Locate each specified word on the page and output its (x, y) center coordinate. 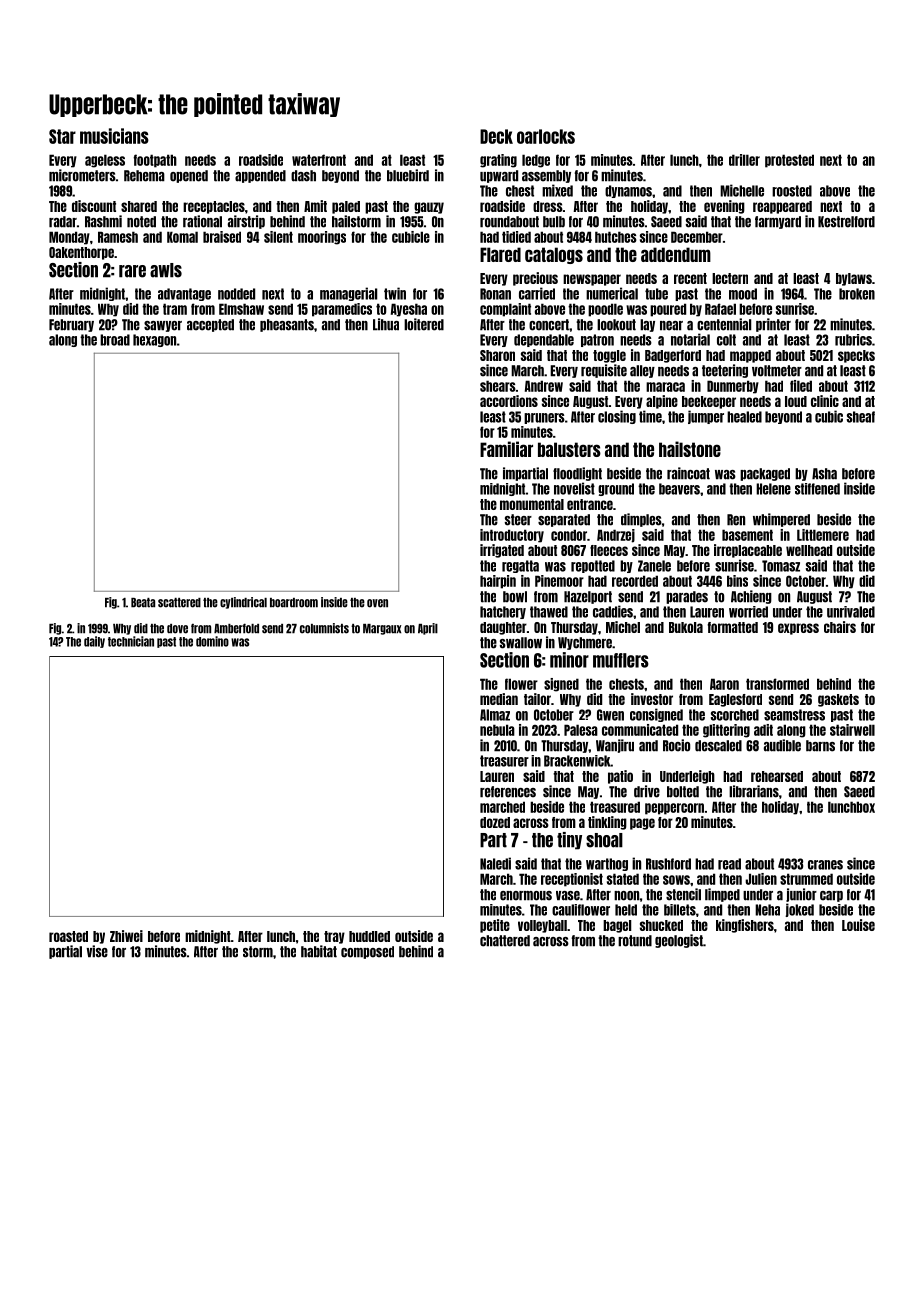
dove (177, 629)
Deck (496, 136)
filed (801, 386)
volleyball (542, 926)
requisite (604, 371)
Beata (143, 603)
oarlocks (546, 136)
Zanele (654, 566)
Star (62, 136)
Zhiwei (126, 936)
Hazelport (588, 597)
